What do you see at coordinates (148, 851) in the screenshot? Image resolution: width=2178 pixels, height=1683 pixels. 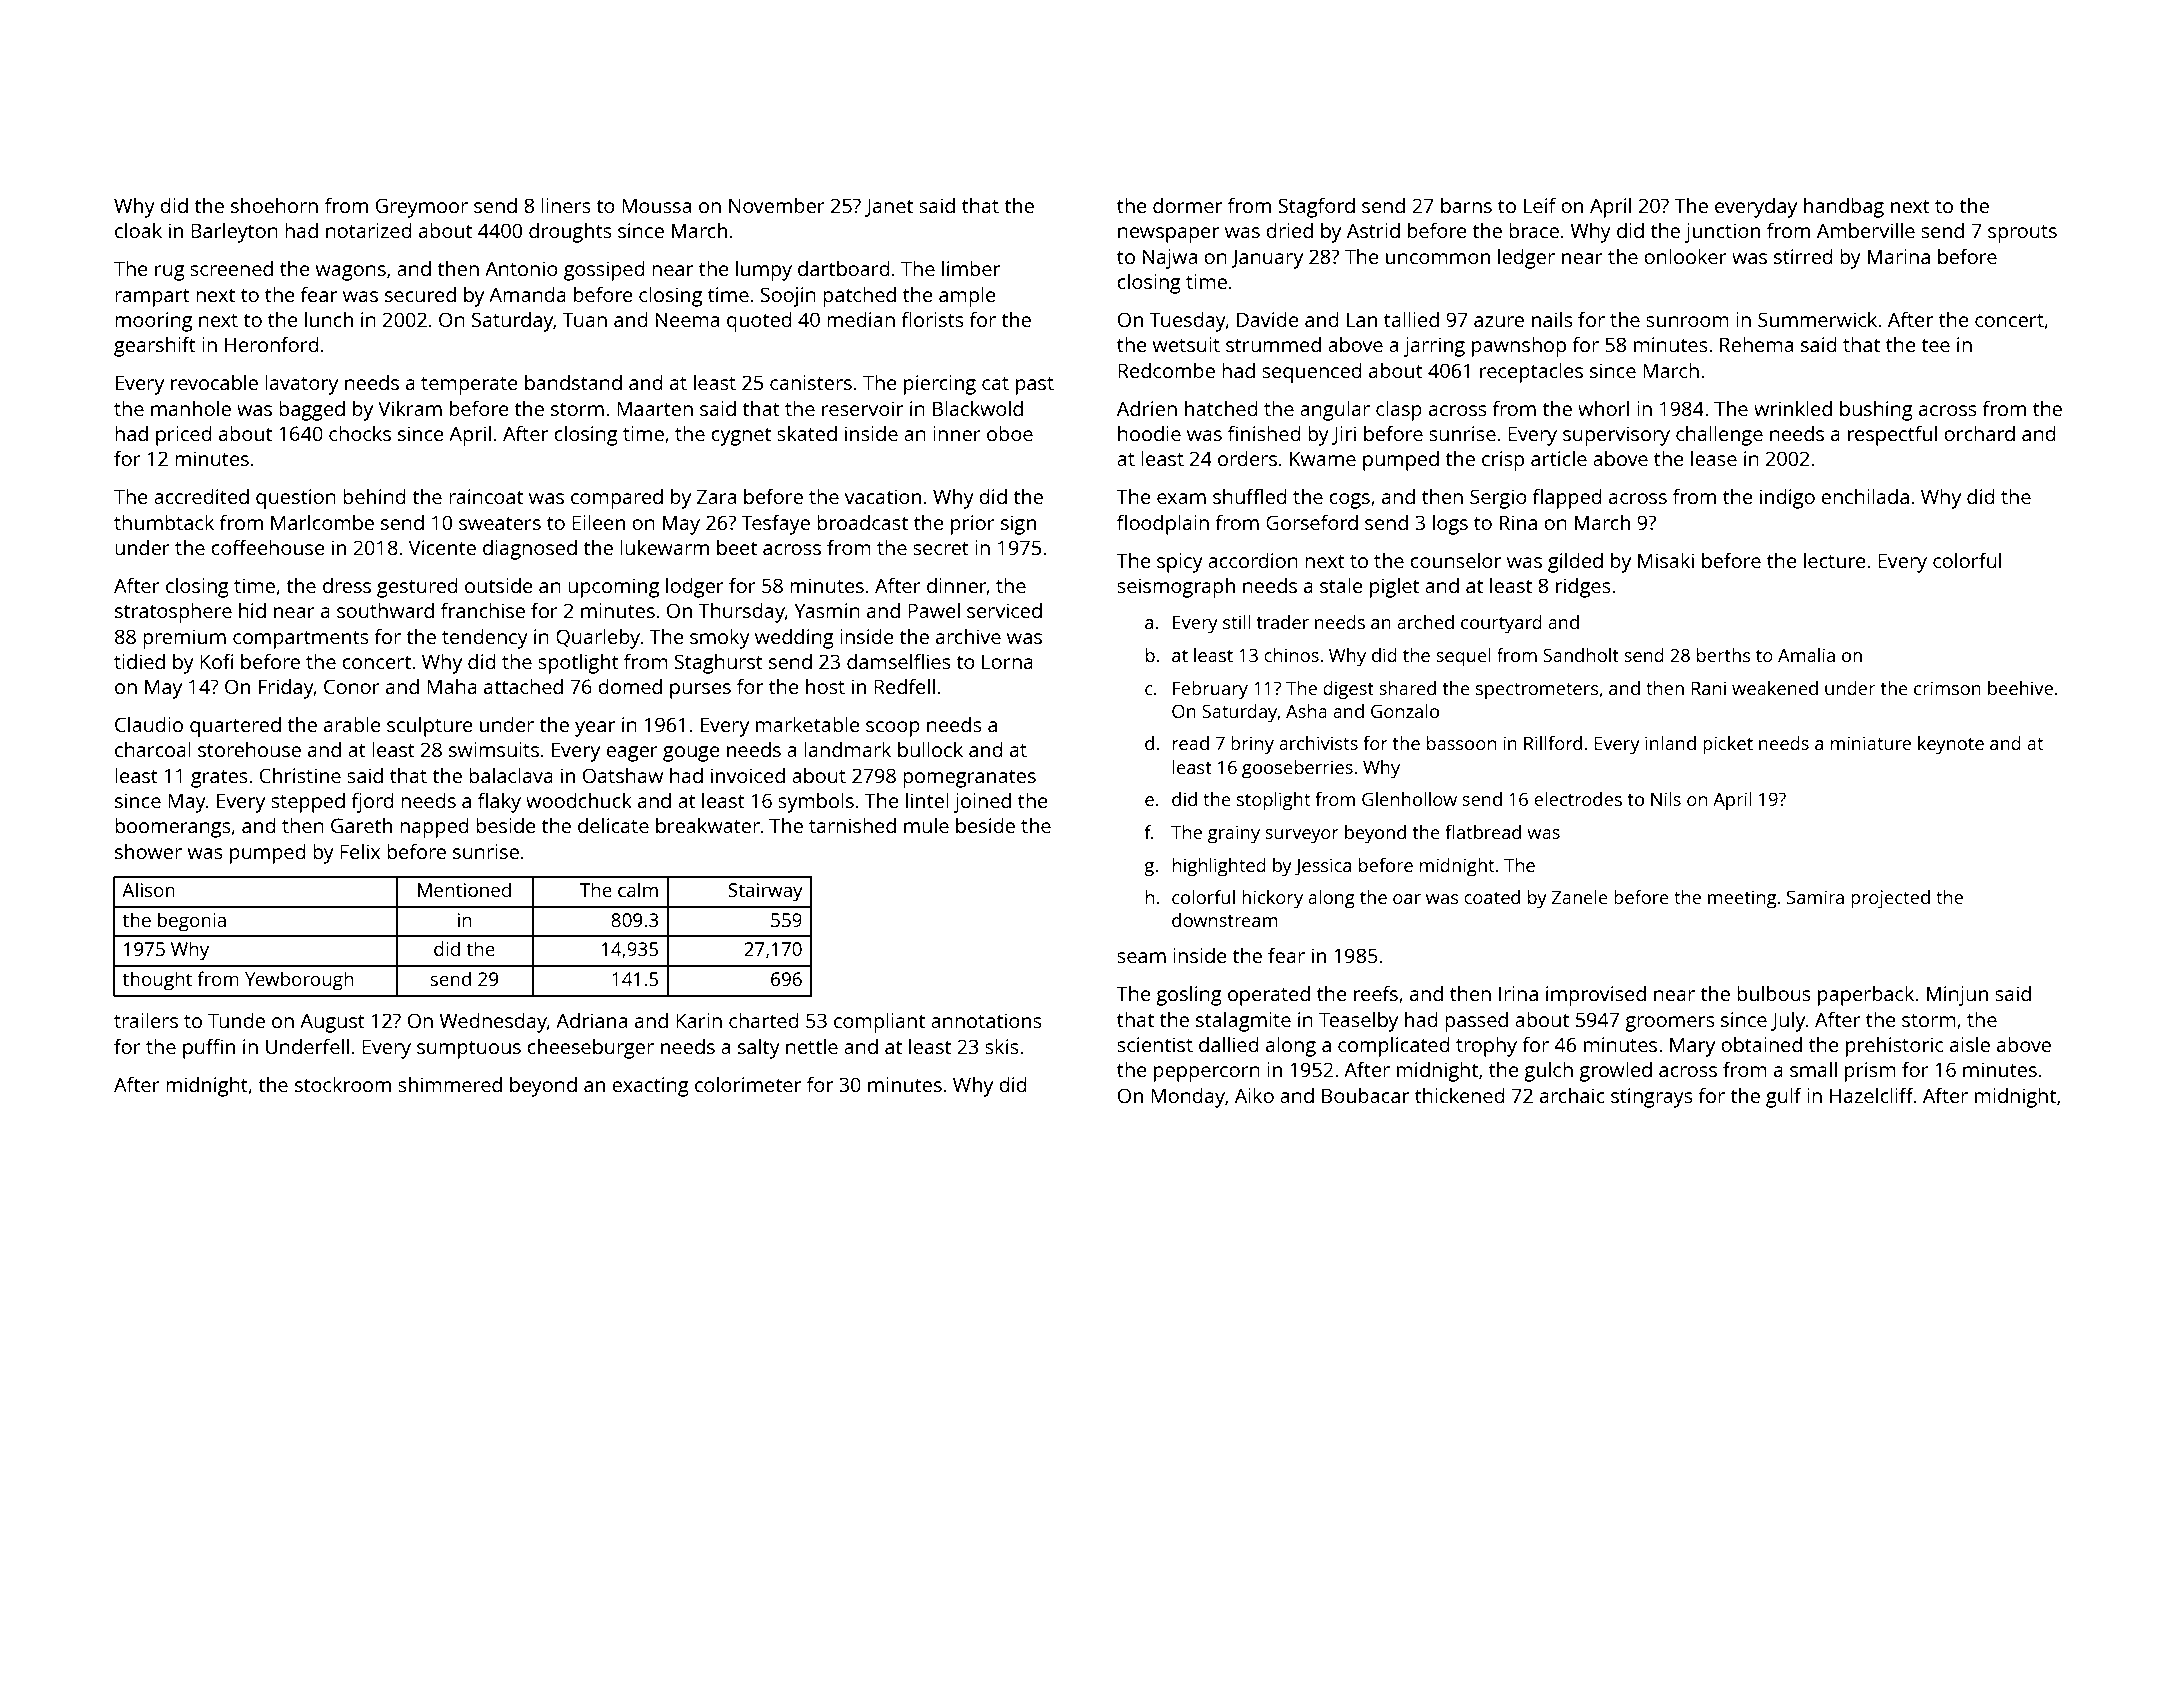 I see `shower` at bounding box center [148, 851].
